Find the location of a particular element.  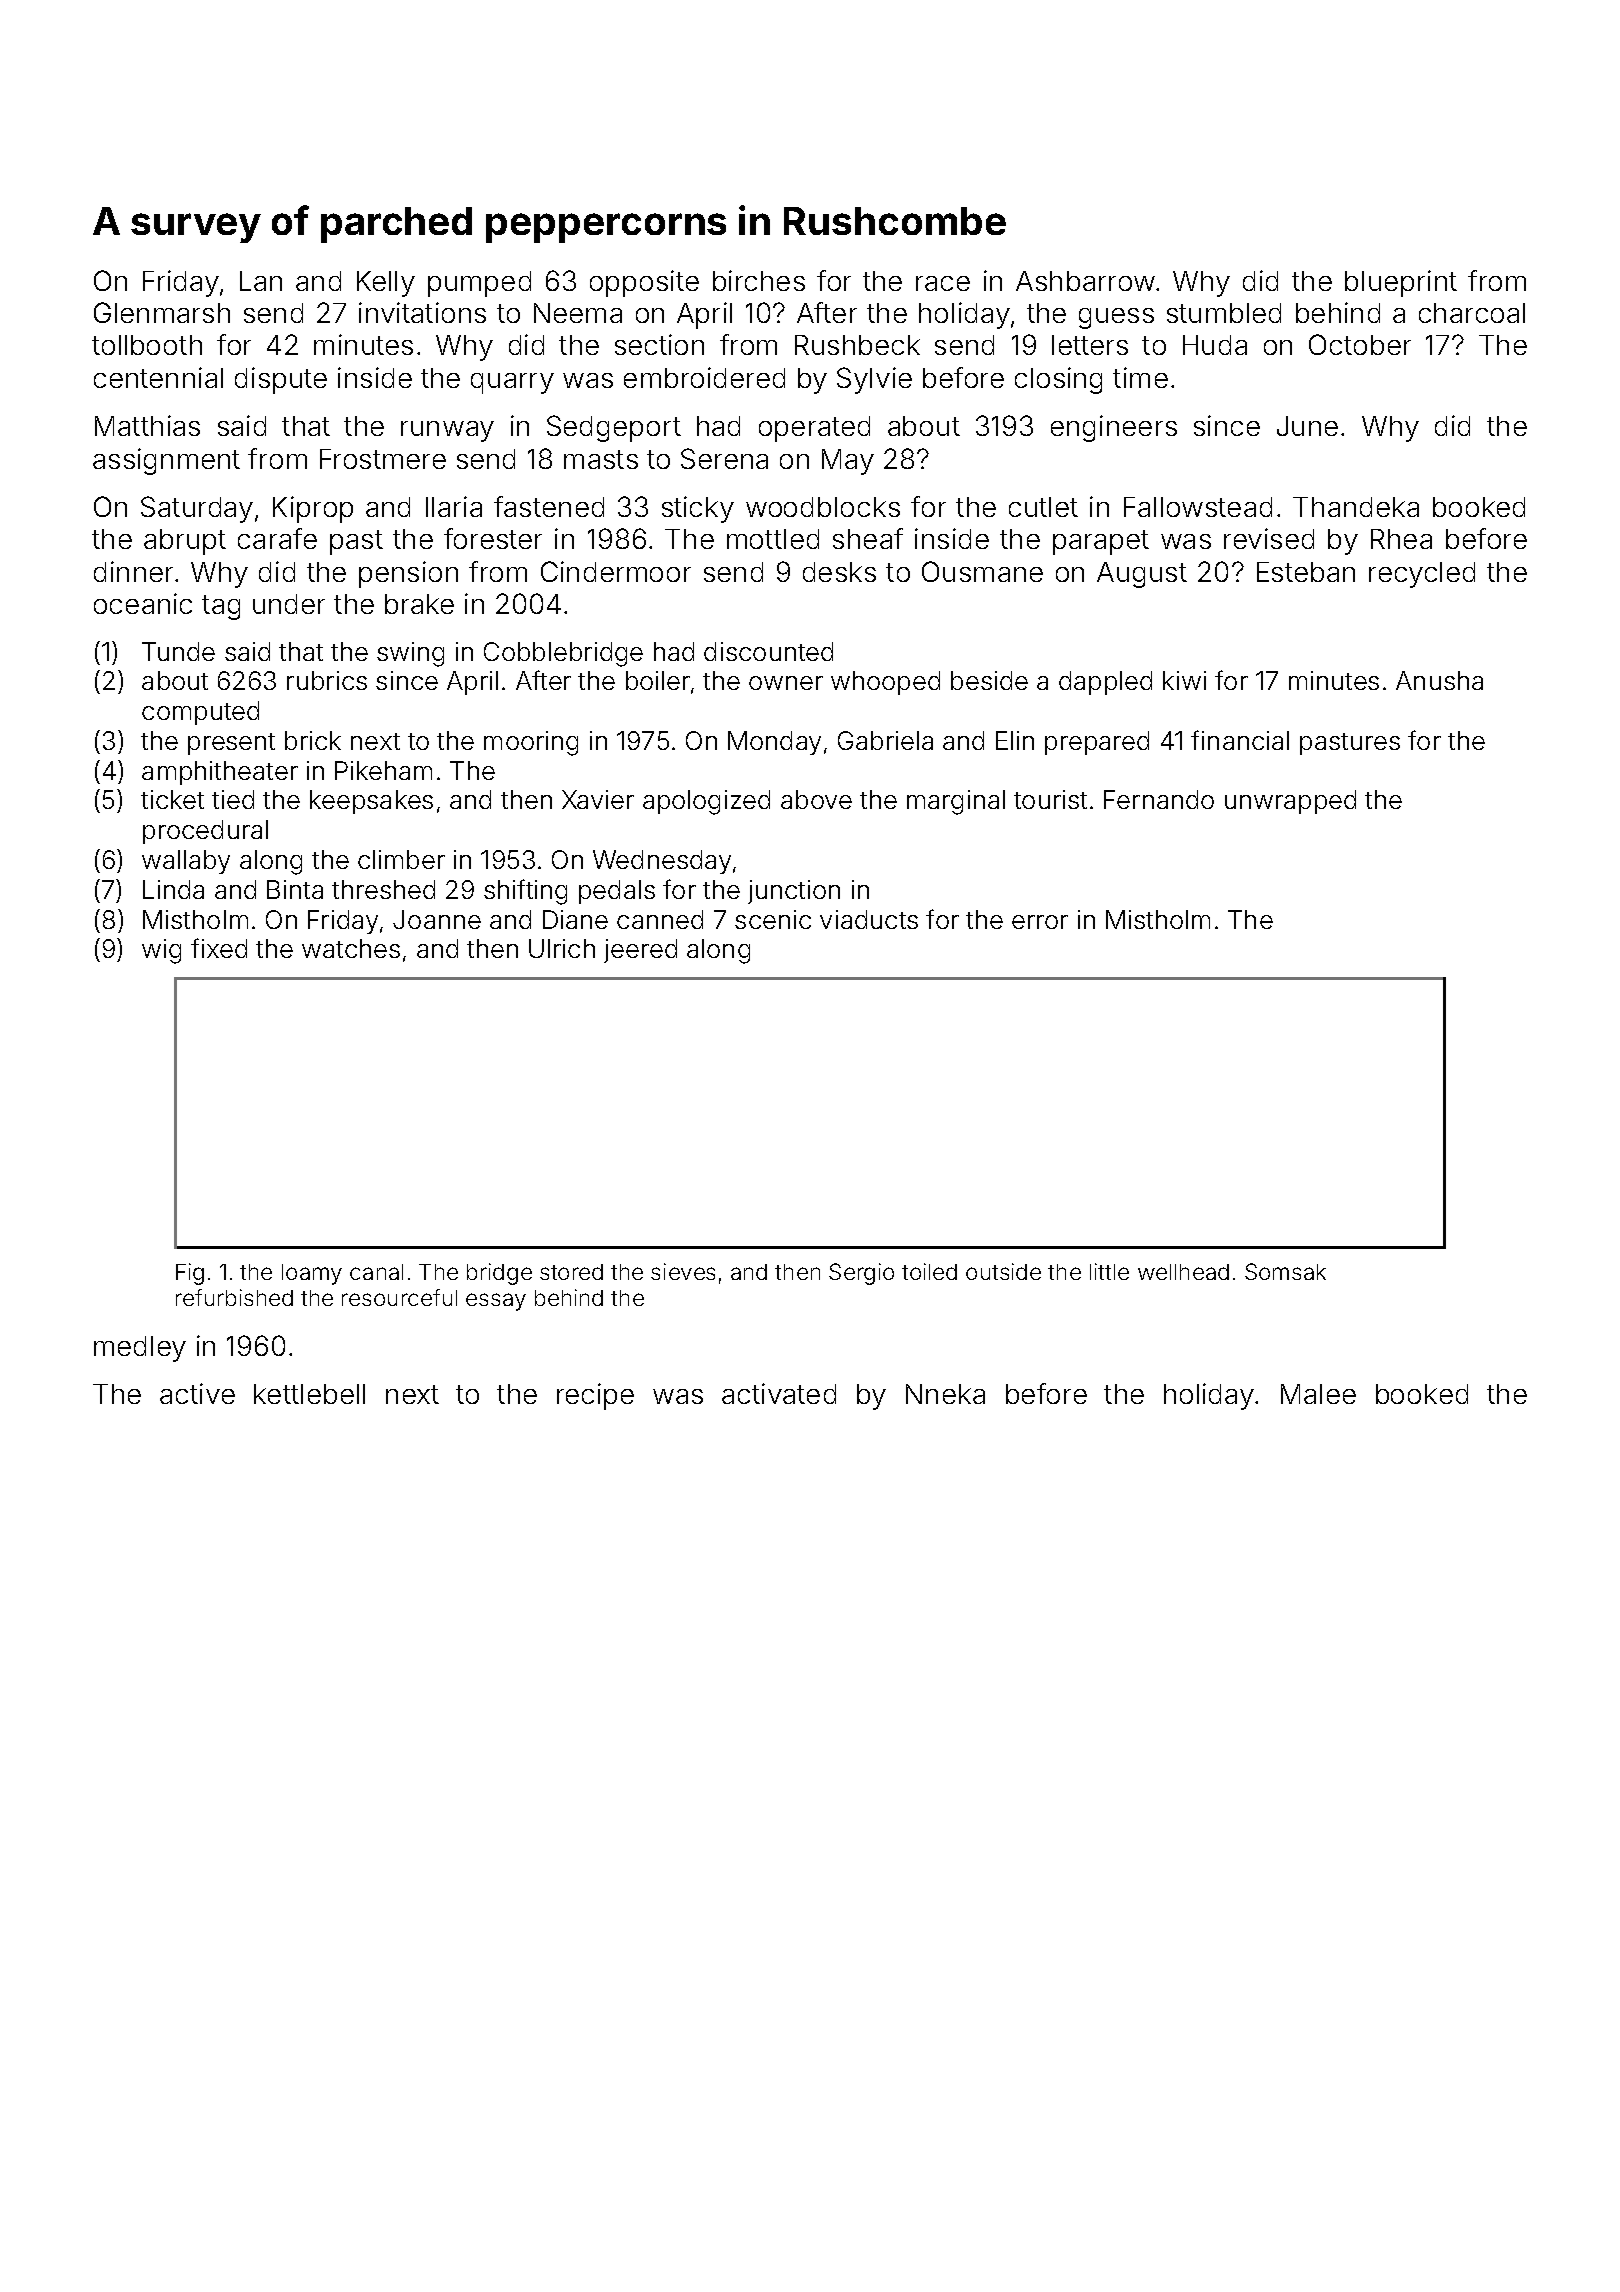

wellhead is located at coordinates (1183, 1272).
